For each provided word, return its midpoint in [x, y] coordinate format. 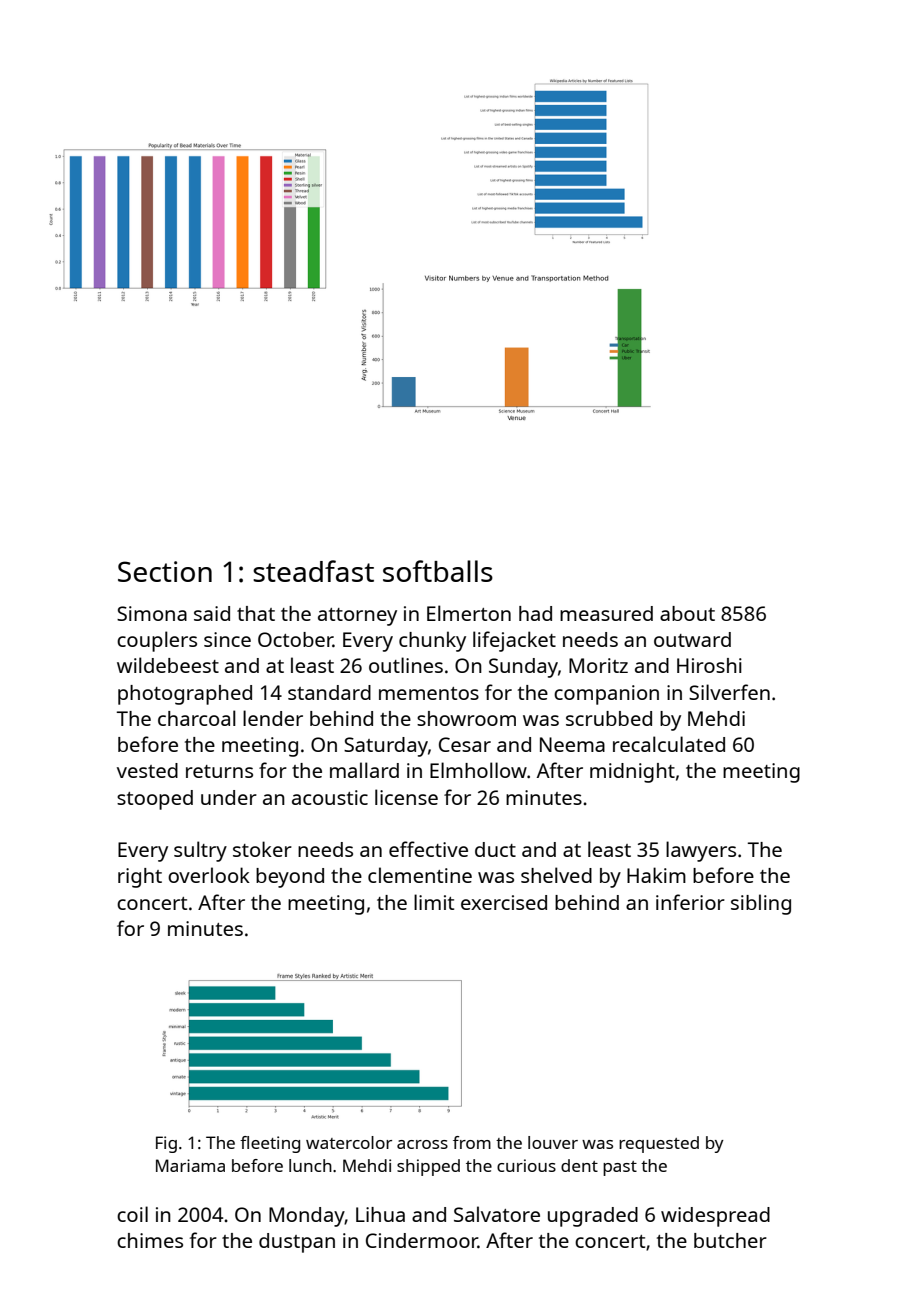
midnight [632, 773]
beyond [290, 878]
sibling [761, 904]
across [422, 1144]
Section [165, 571]
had [535, 613]
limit [434, 902]
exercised [504, 902]
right [140, 878]
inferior [690, 902]
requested [659, 1144]
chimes [150, 1240]
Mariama [190, 1165]
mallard [364, 770]
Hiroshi [709, 665]
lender [273, 718]
